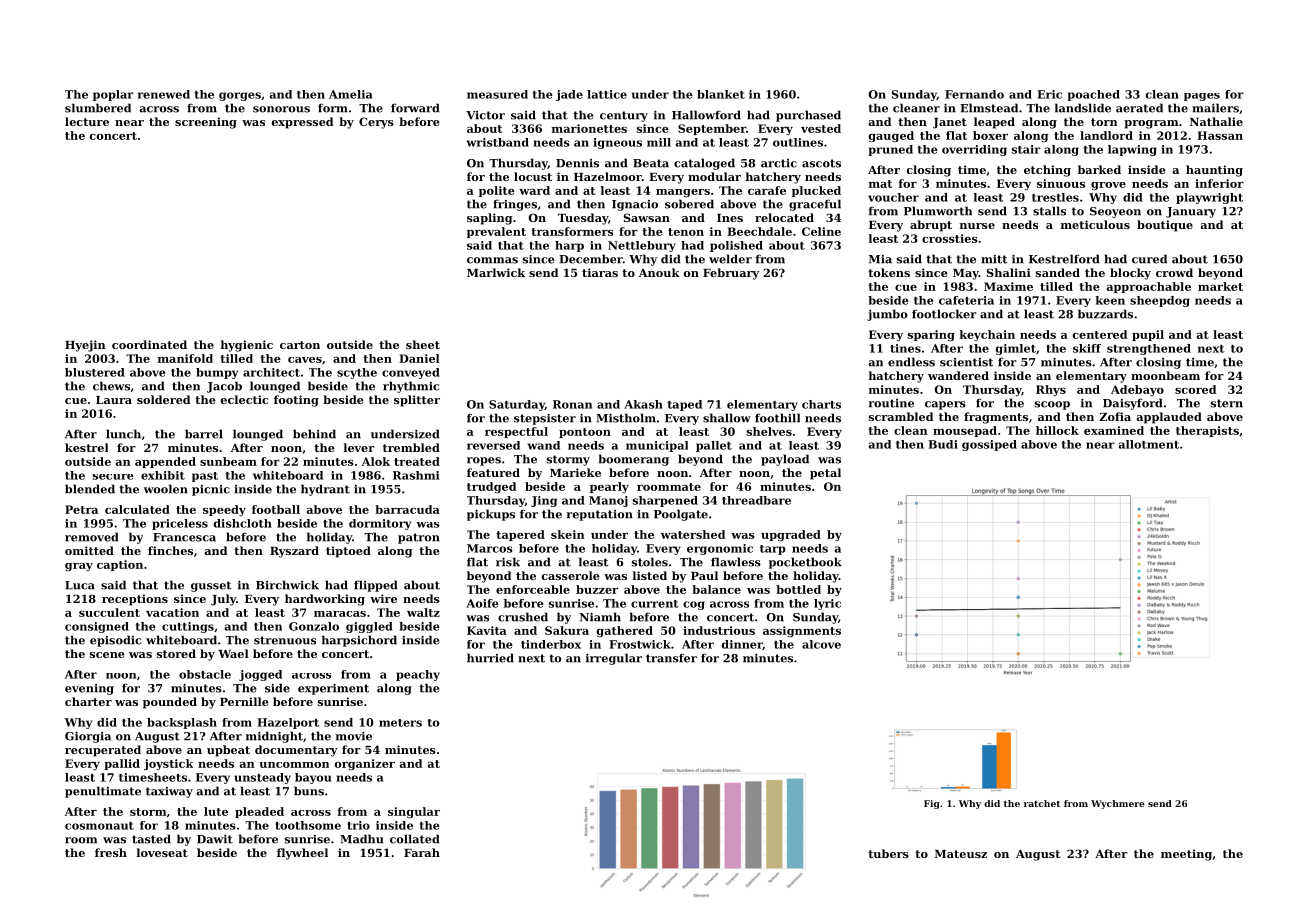 This screenshot has height=924, width=1308. Describe the element at coordinates (111, 852) in the screenshot. I see `fresh` at that location.
